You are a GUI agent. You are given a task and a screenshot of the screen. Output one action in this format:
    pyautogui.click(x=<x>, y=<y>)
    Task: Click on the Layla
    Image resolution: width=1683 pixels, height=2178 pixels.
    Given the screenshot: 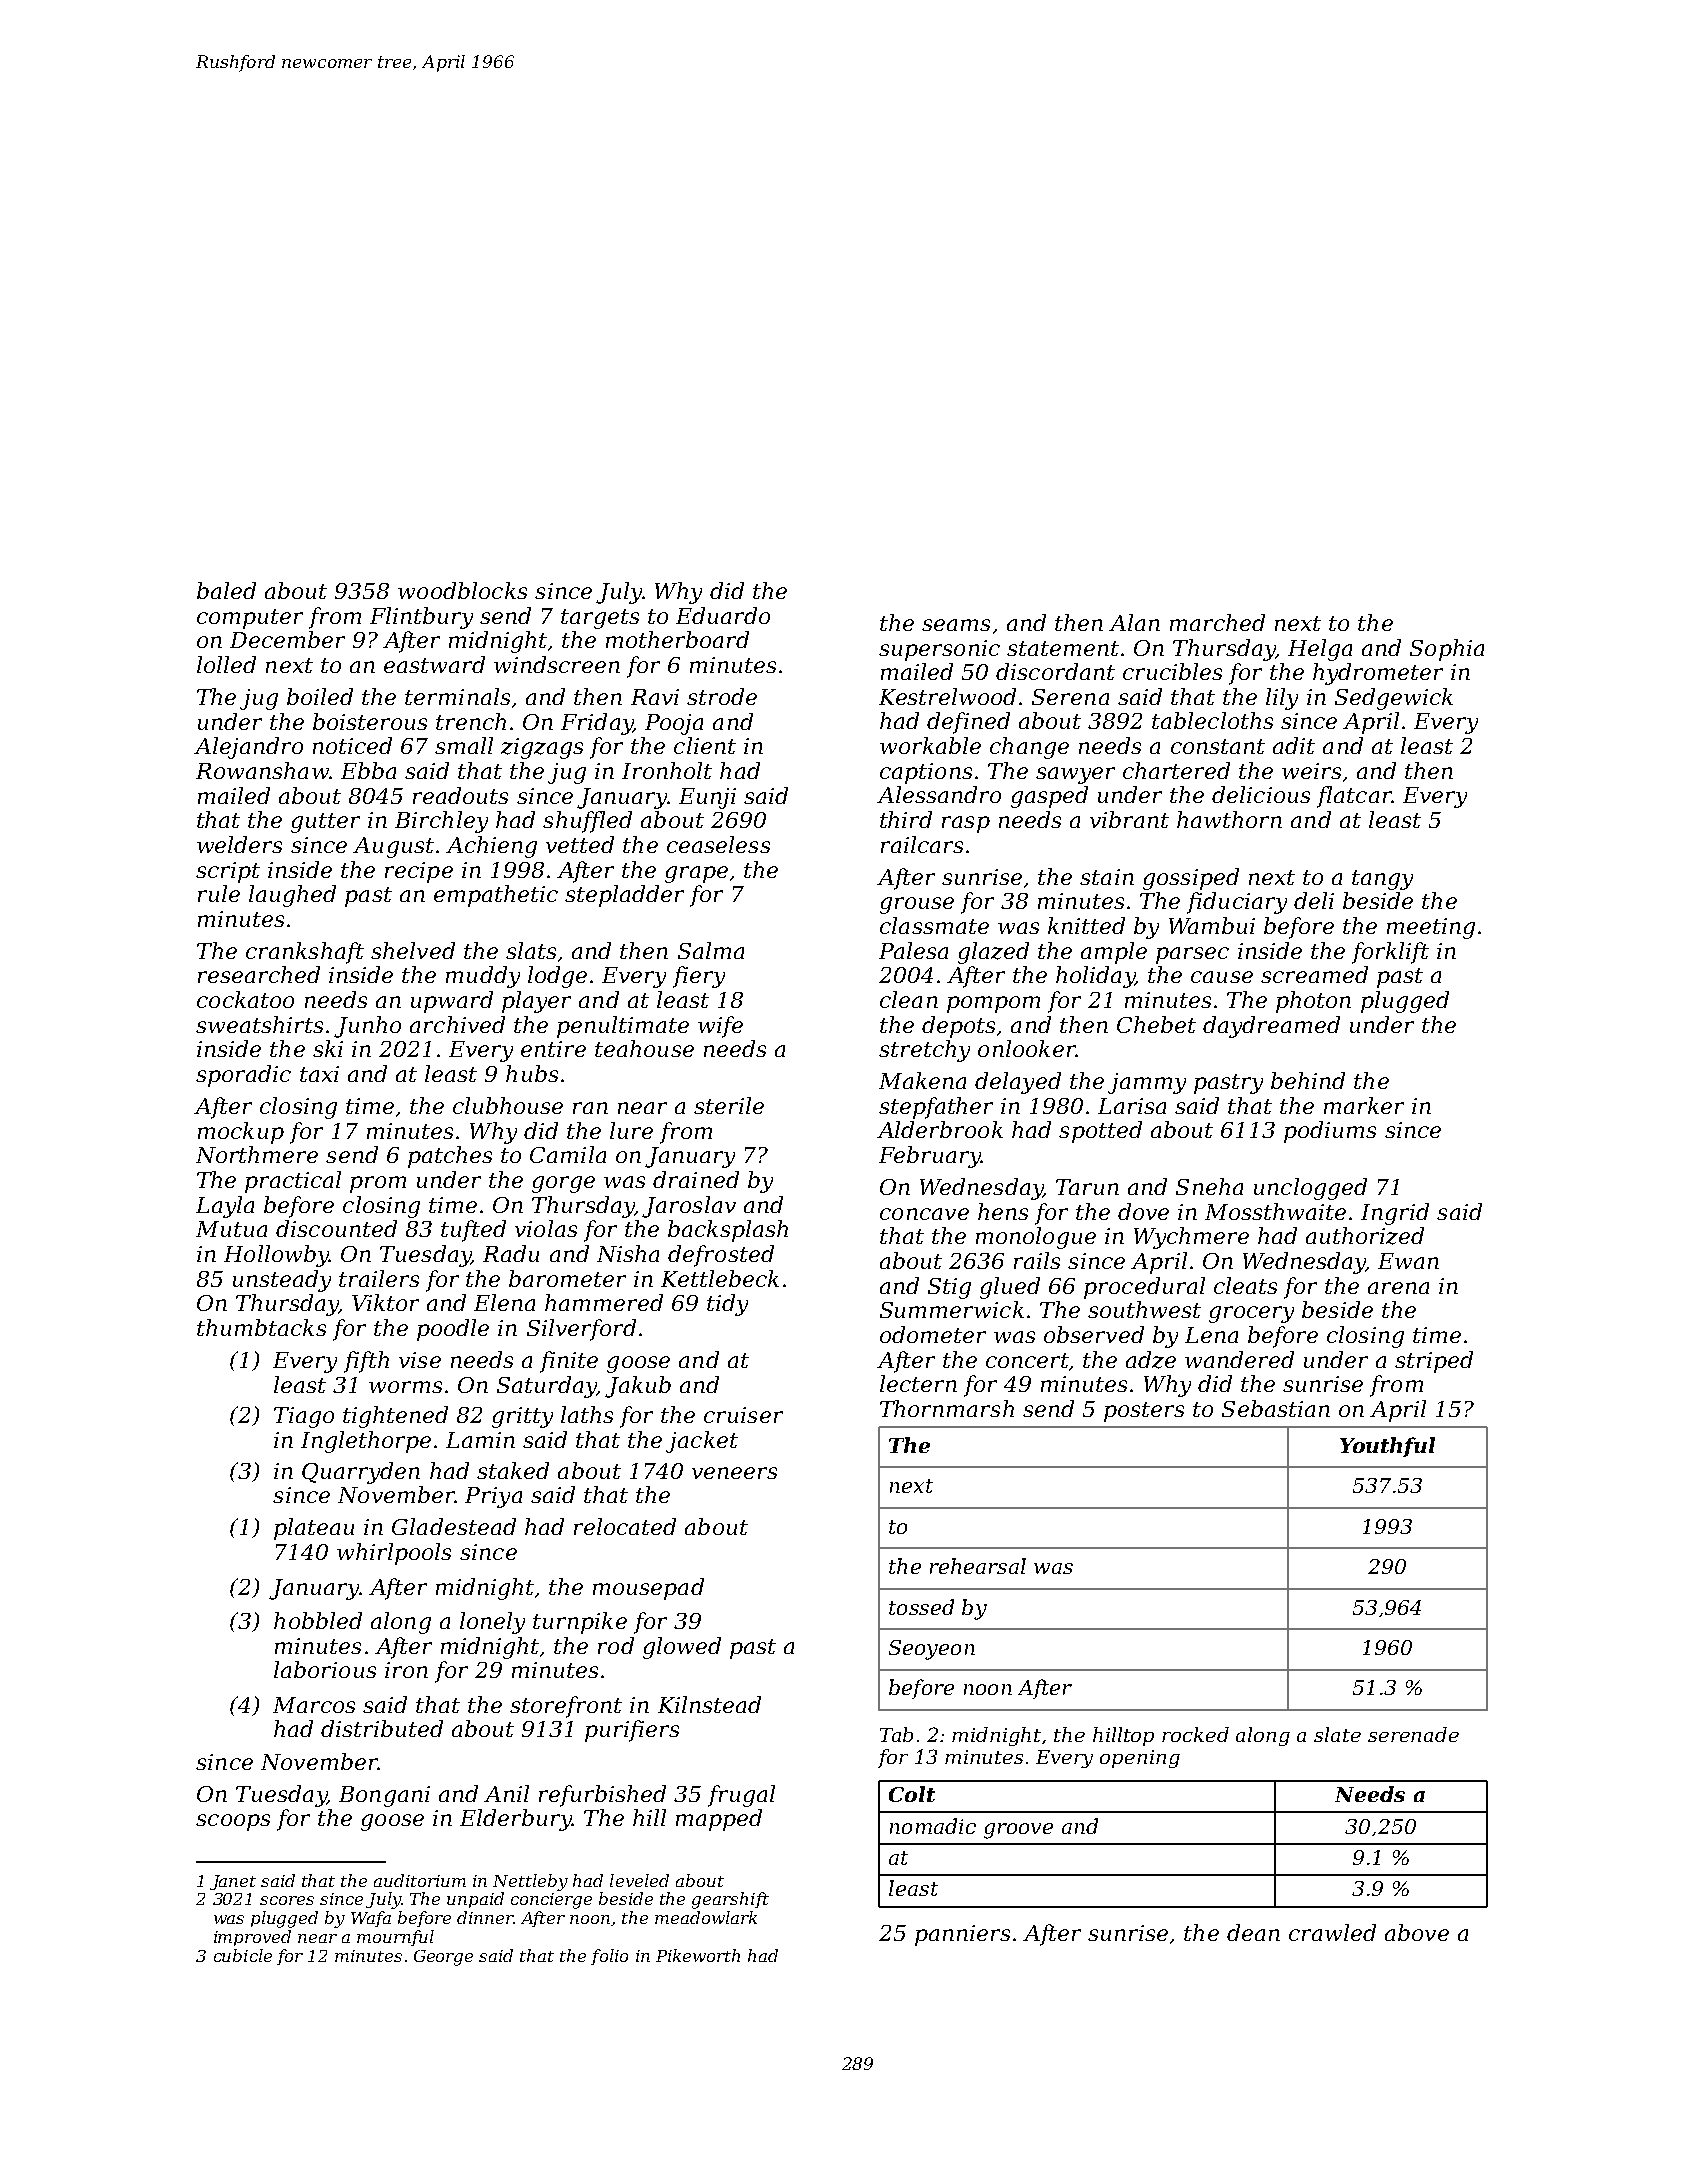 What is the action you would take?
    pyautogui.click(x=225, y=1207)
